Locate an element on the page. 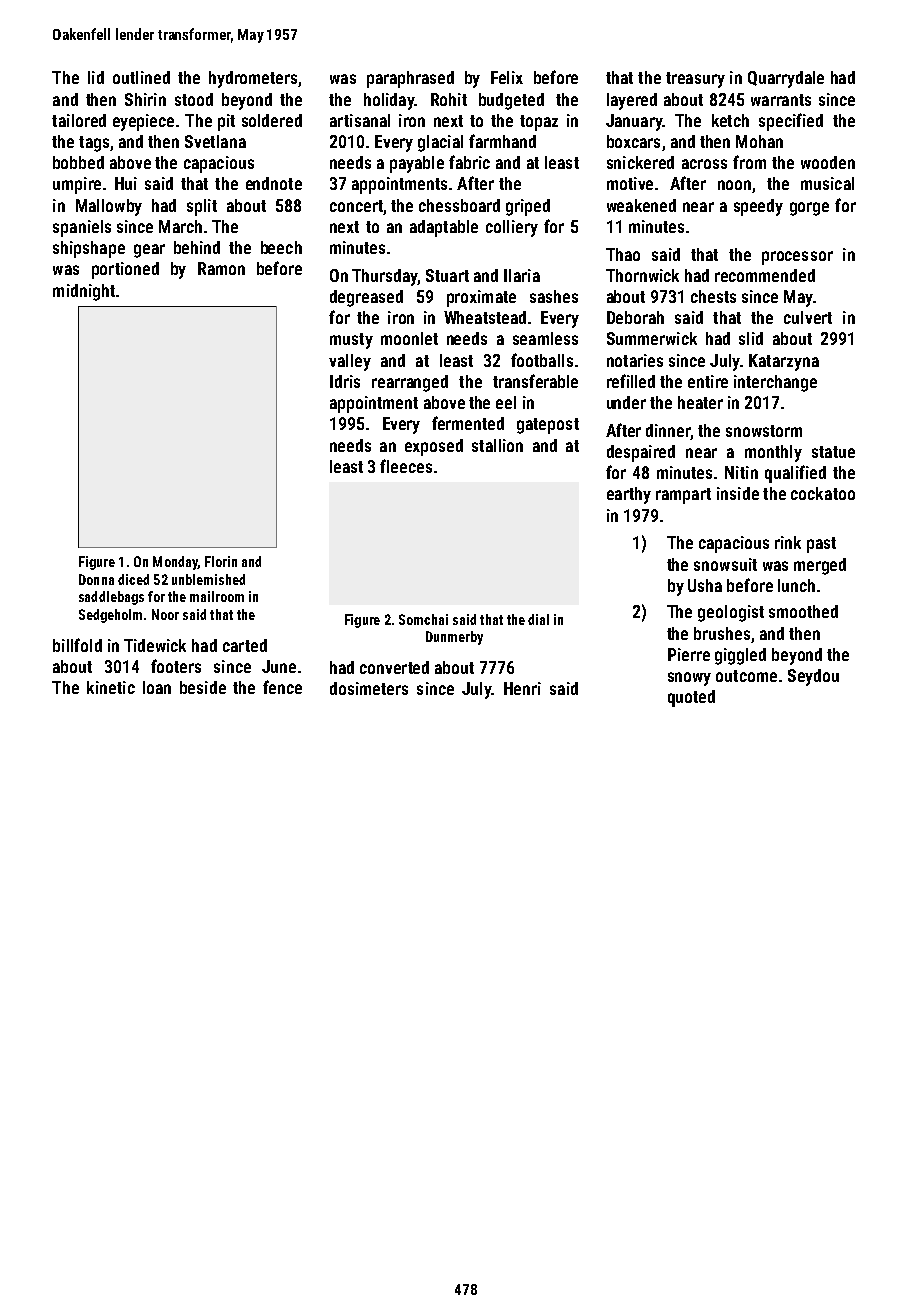  dosimeters is located at coordinates (369, 688).
